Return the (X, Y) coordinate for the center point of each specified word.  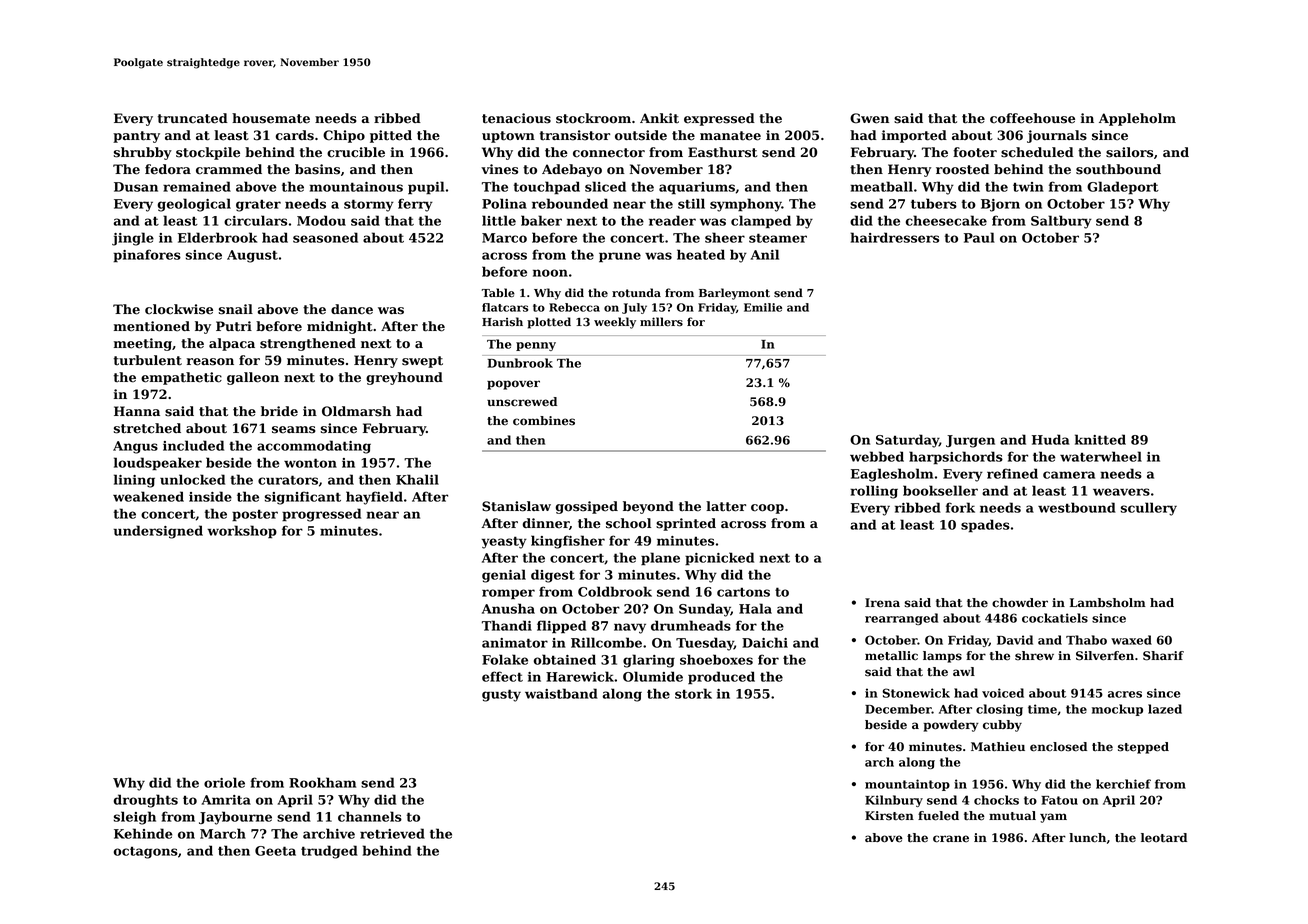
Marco (504, 238)
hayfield (374, 498)
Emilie (763, 307)
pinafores (147, 255)
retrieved (392, 833)
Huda (1051, 439)
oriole (224, 782)
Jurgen (970, 441)
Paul (979, 237)
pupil (426, 188)
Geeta (275, 851)
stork (693, 693)
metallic (891, 656)
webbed (877, 456)
